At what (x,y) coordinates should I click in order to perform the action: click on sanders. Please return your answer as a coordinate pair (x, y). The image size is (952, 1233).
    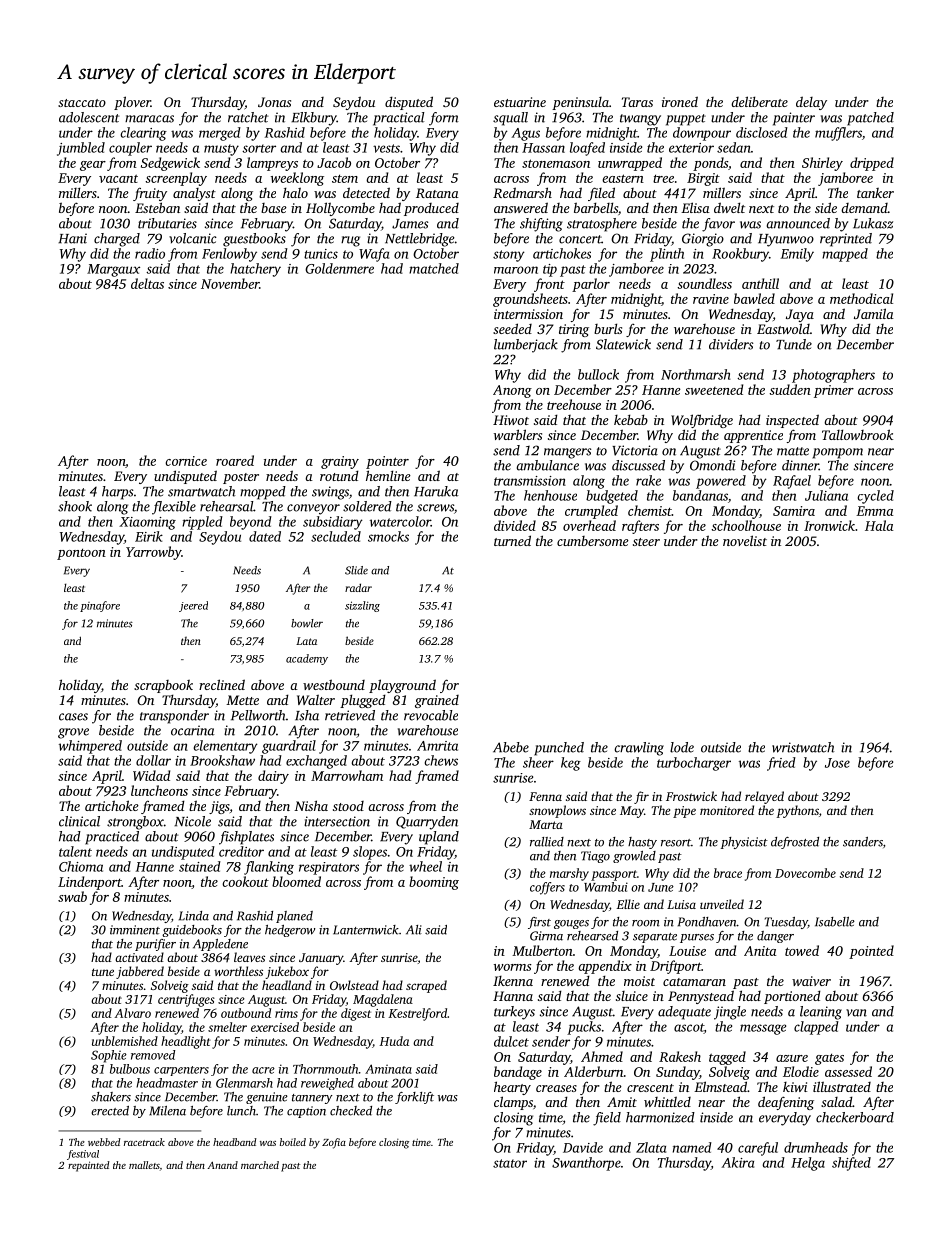
    Looking at the image, I should click on (863, 842).
